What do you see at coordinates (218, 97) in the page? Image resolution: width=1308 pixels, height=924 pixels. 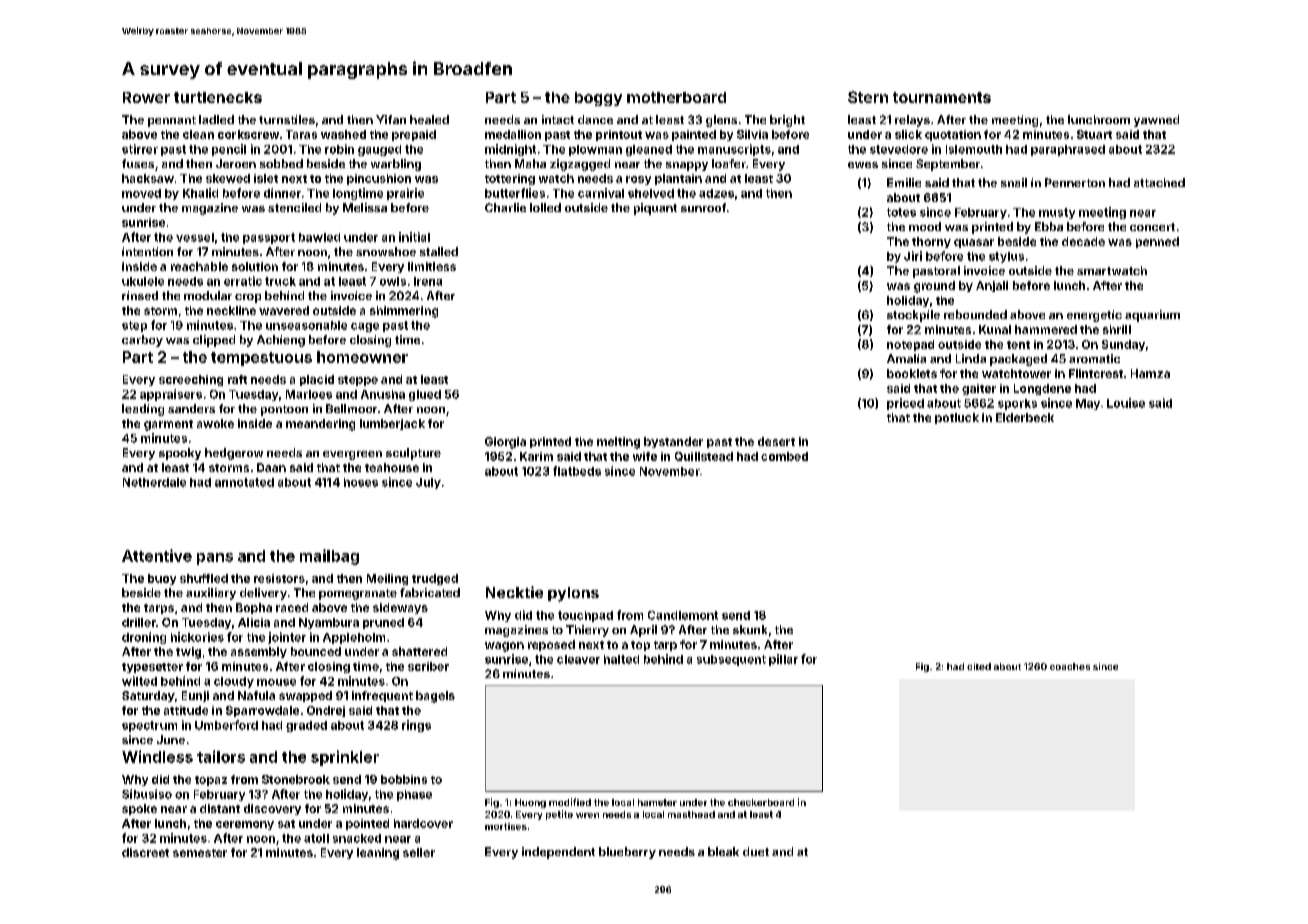 I see `turtlenecks` at bounding box center [218, 97].
